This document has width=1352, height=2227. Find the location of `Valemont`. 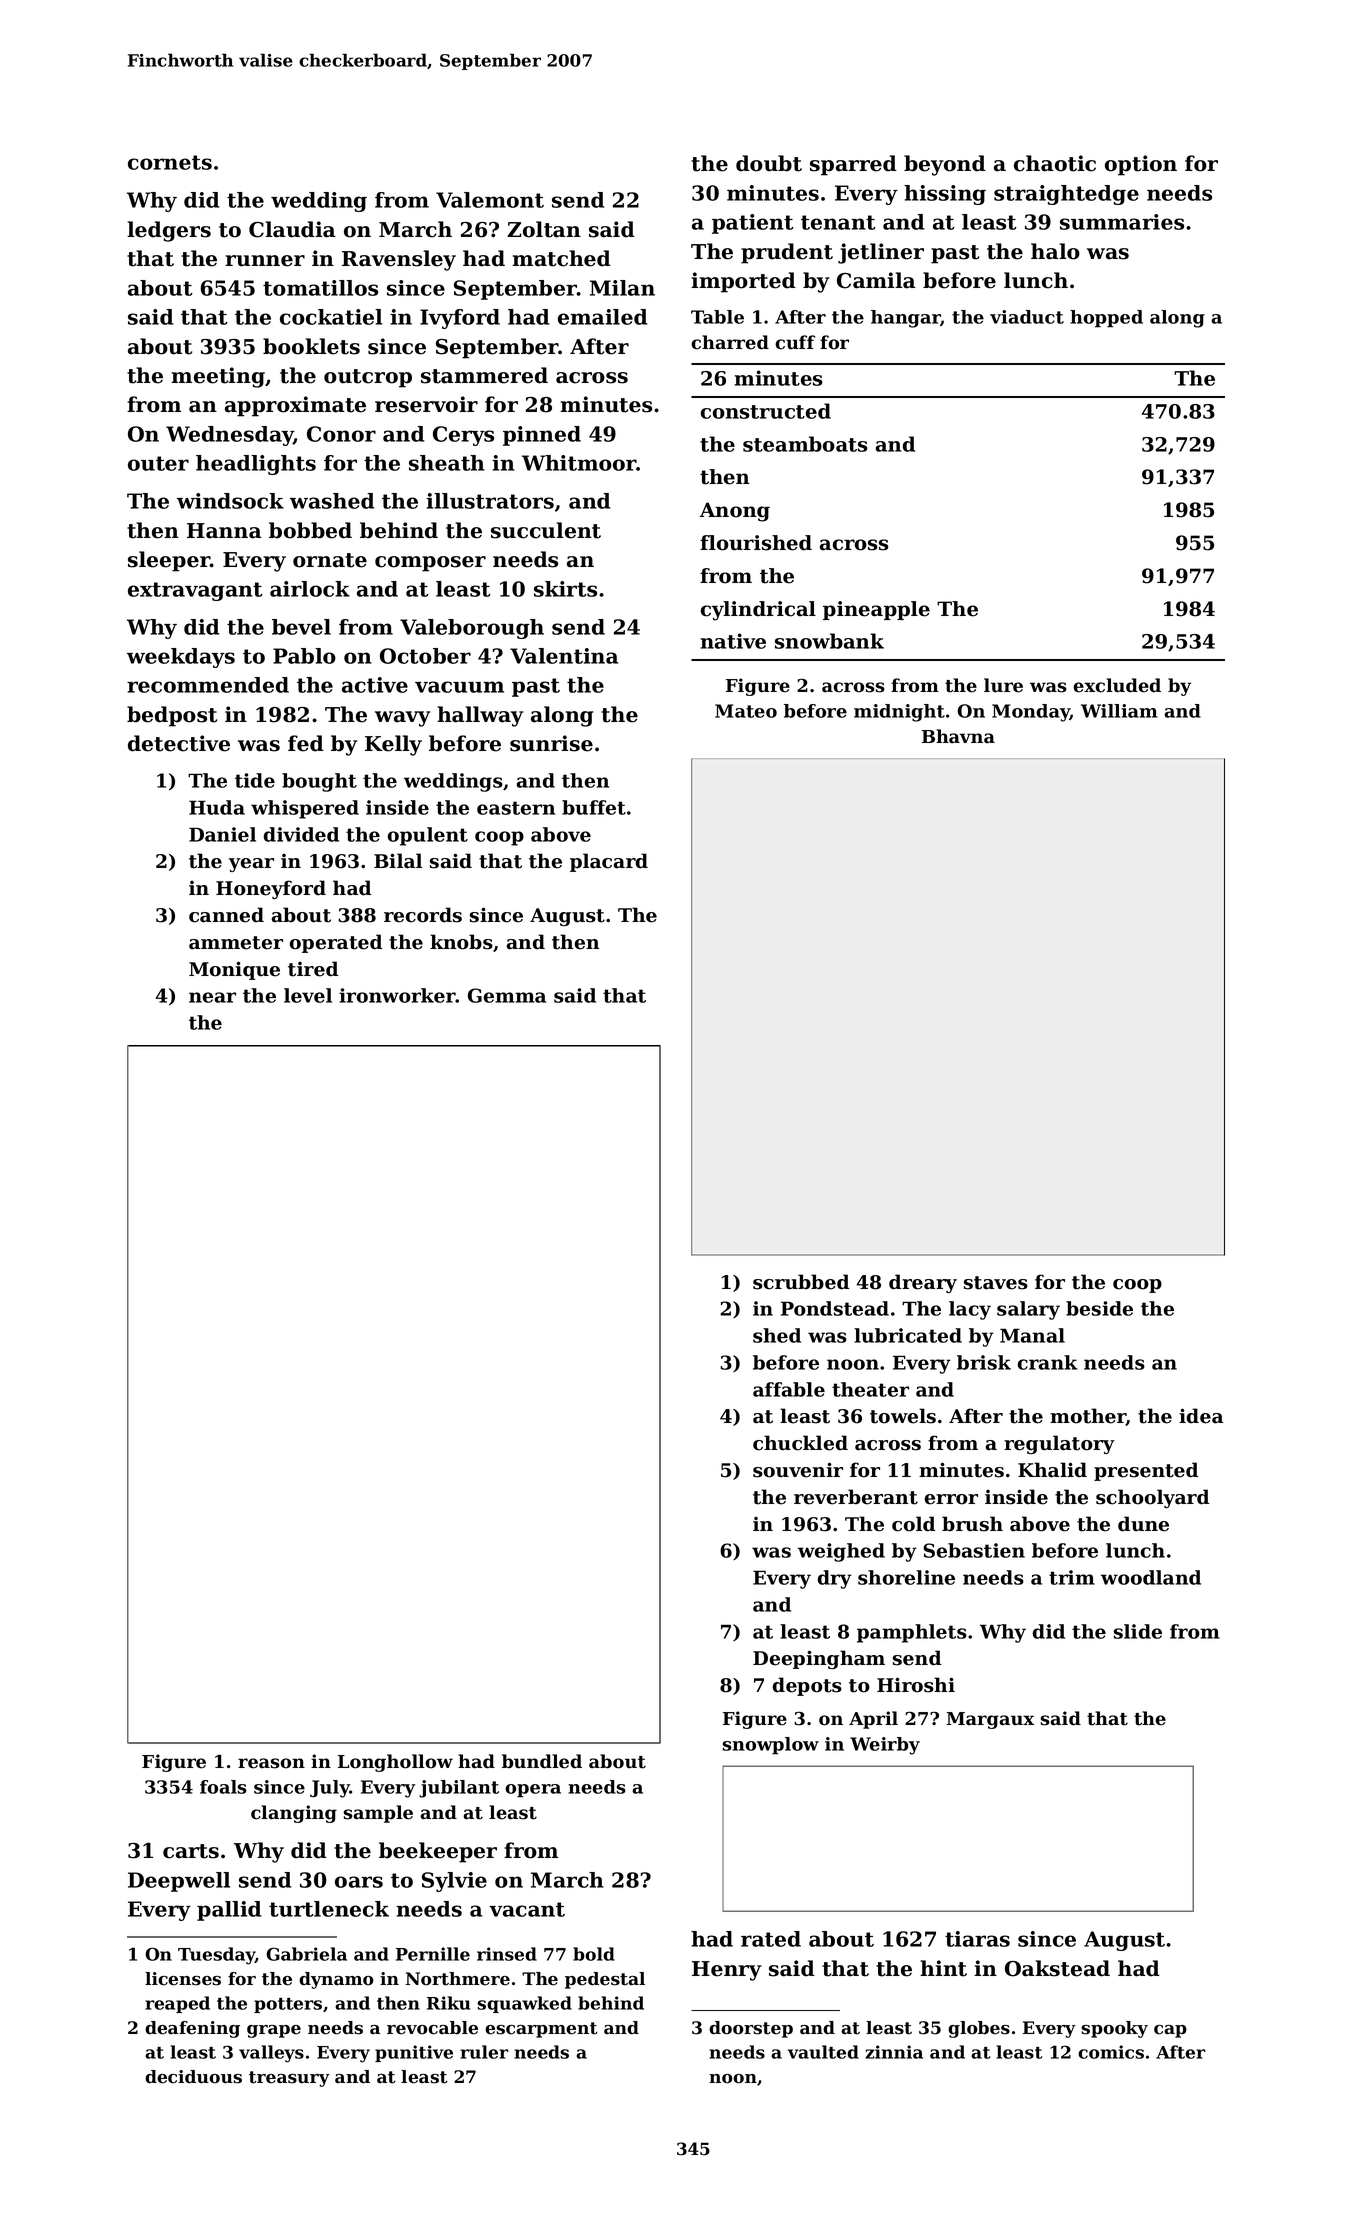

Valemont is located at coordinates (490, 200).
